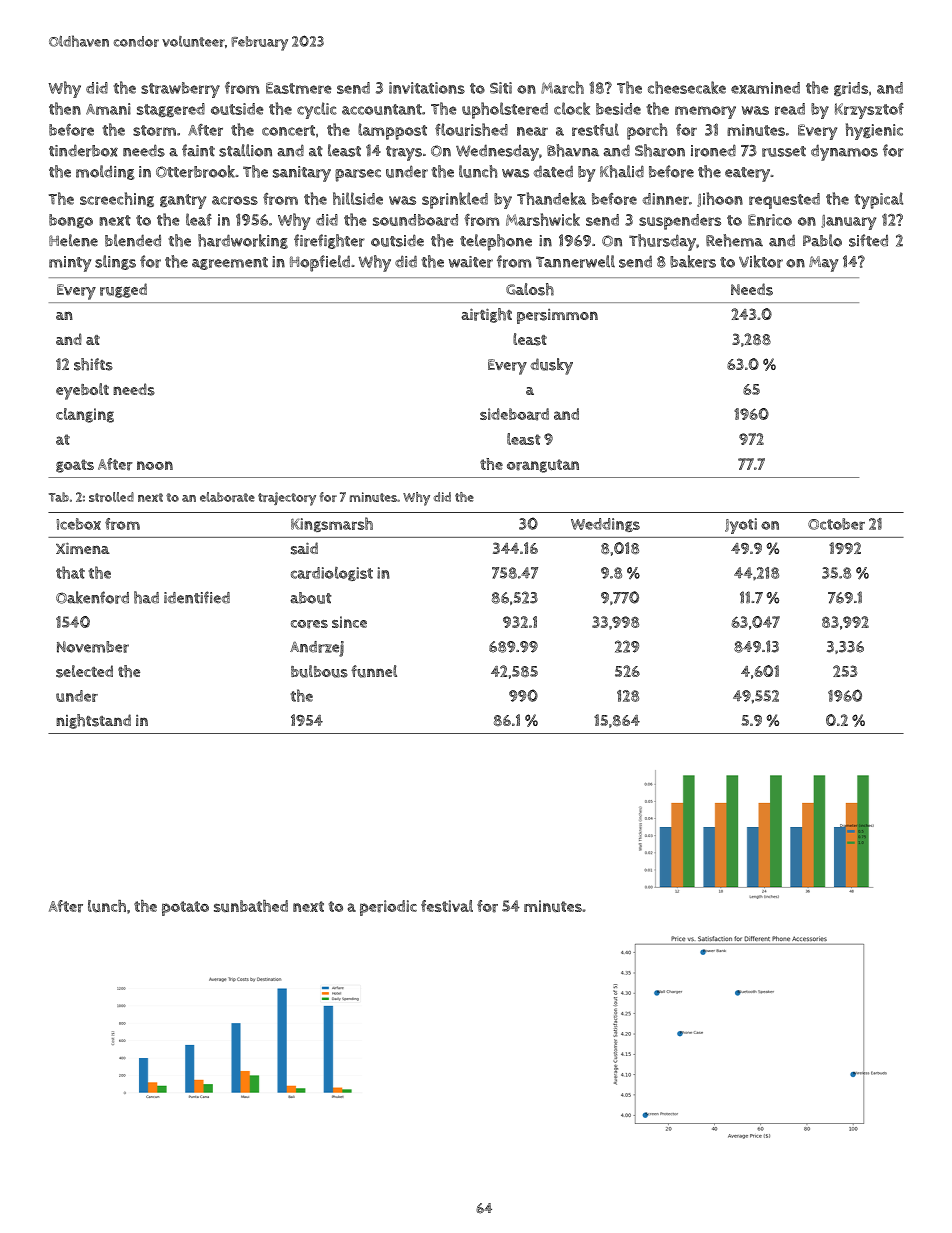 This screenshot has height=1233, width=952. What do you see at coordinates (75, 466) in the screenshot?
I see `goats` at bounding box center [75, 466].
